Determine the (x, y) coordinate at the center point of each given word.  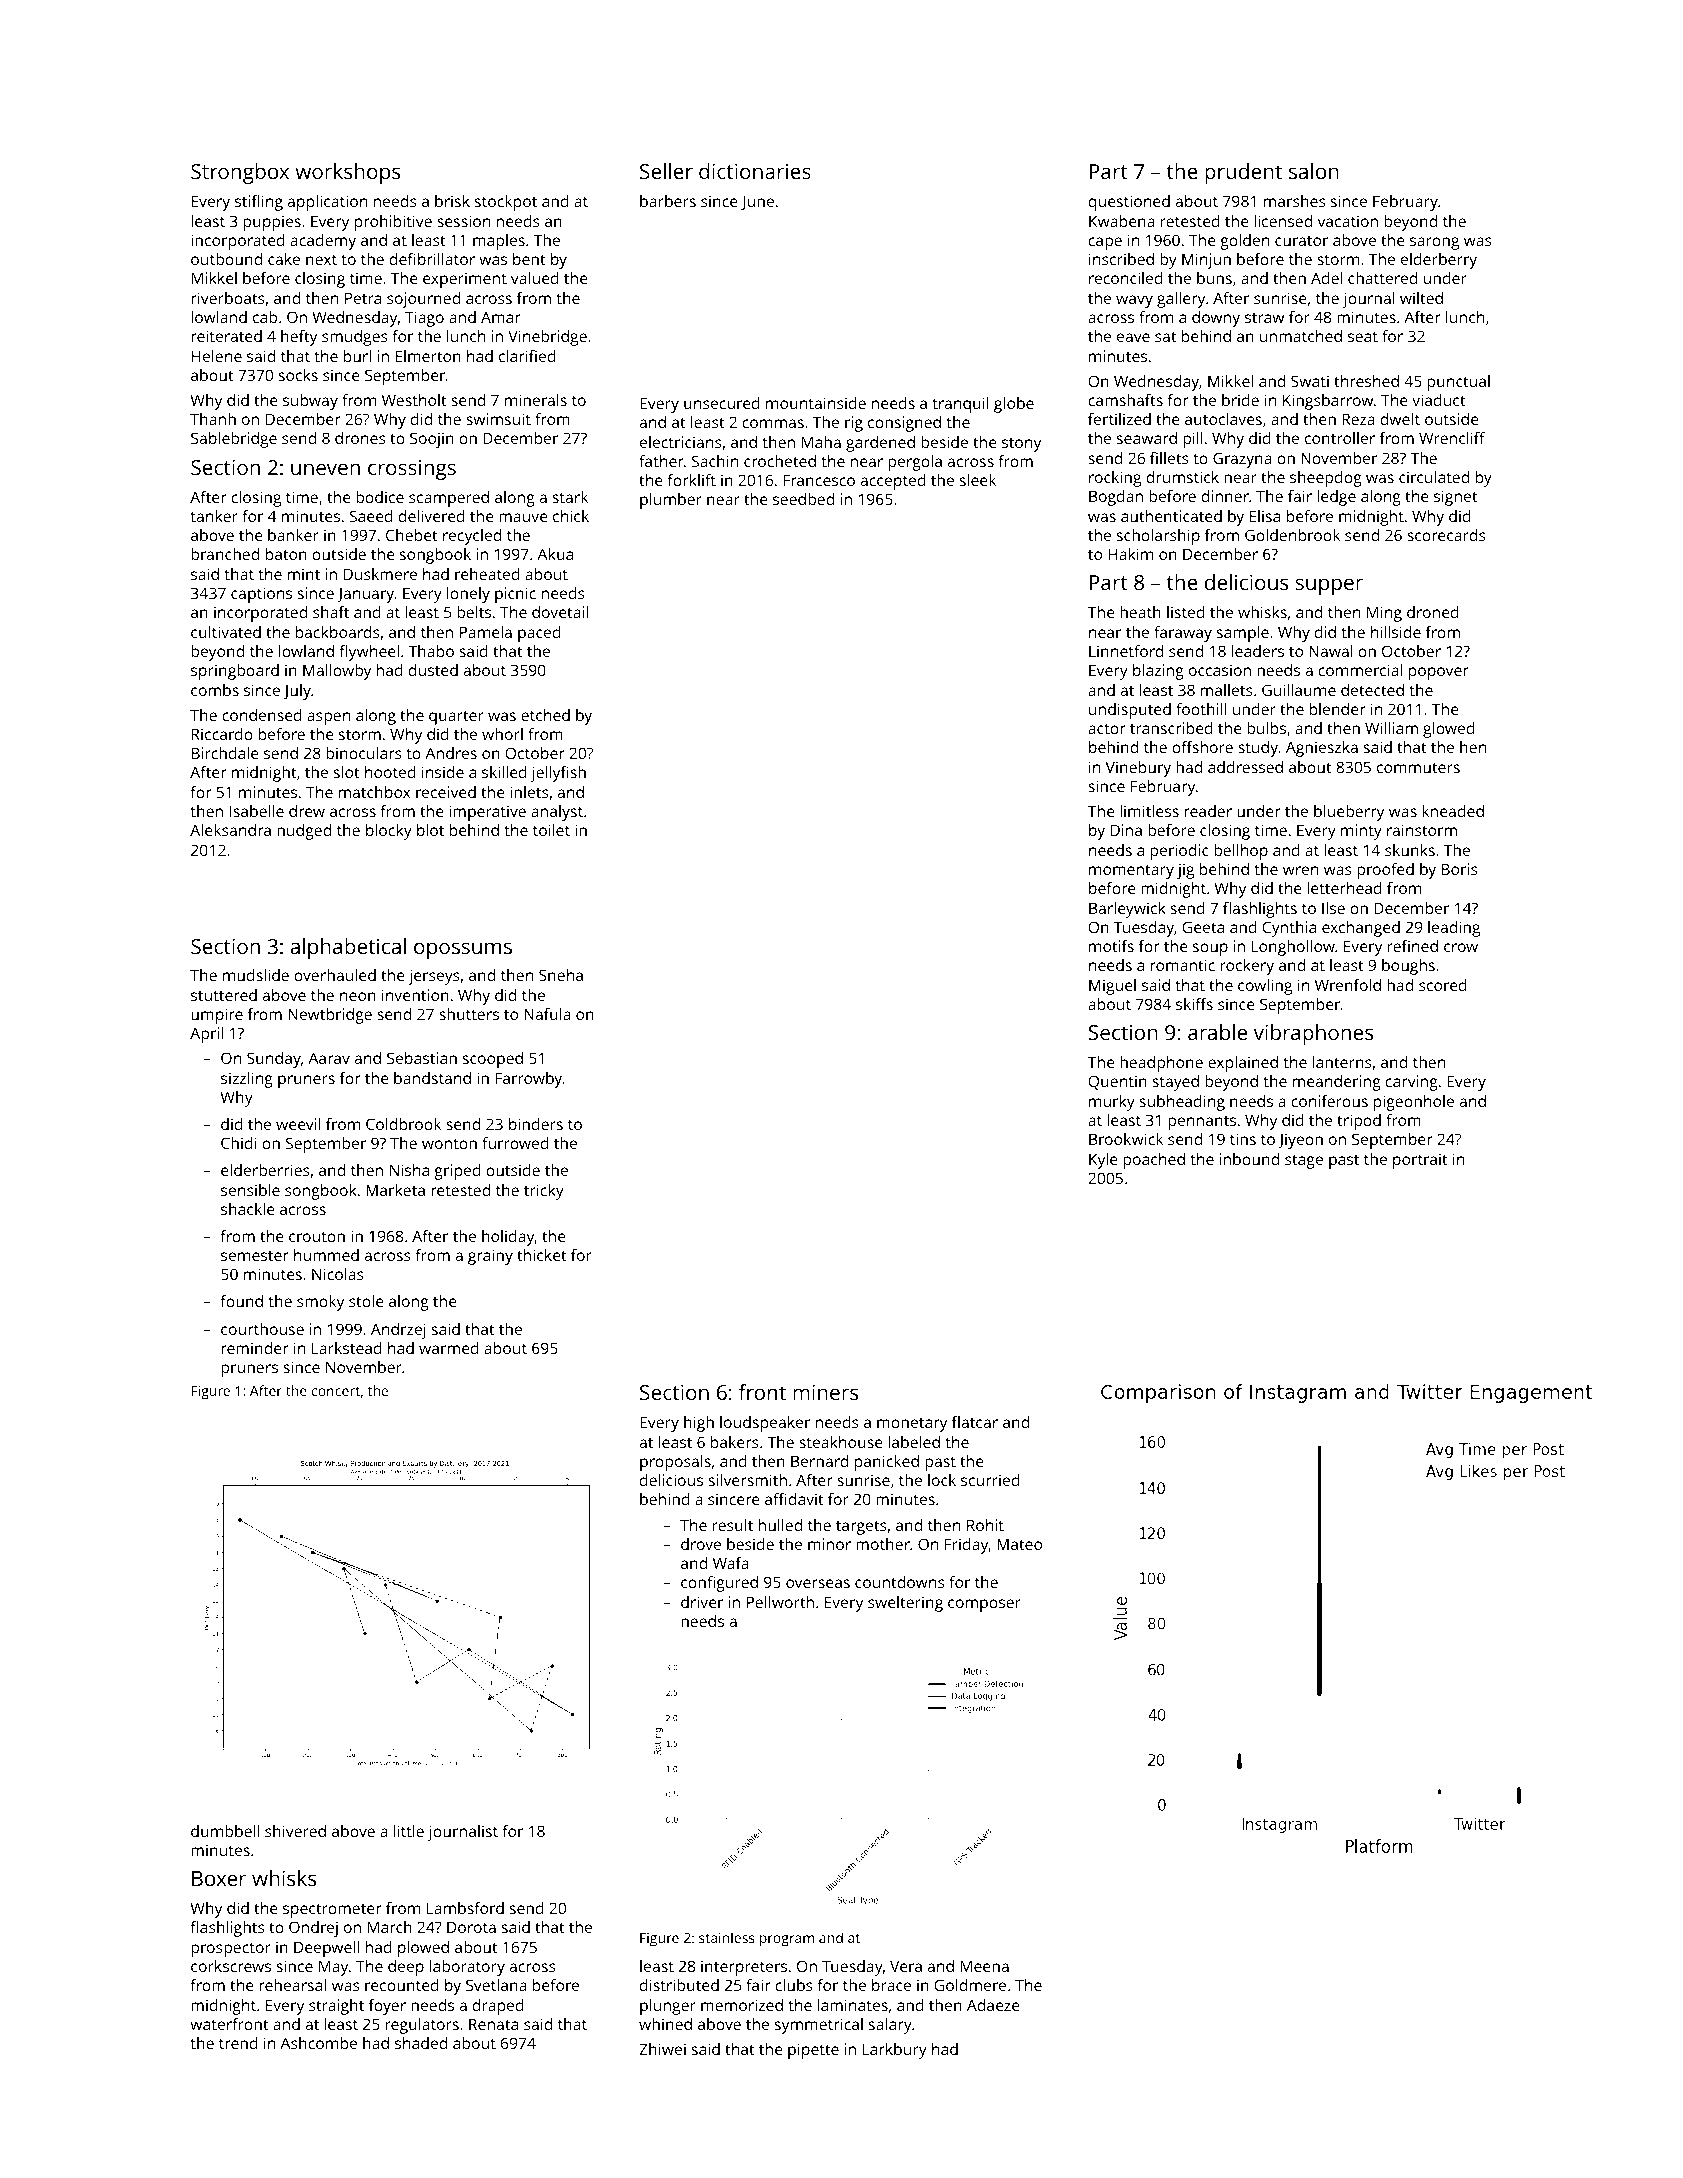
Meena (985, 1966)
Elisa (1265, 516)
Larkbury (895, 2051)
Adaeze (993, 2005)
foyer (387, 2007)
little (409, 1831)
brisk (452, 201)
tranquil (960, 405)
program (787, 1941)
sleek (978, 480)
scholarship (1158, 537)
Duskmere (380, 574)
